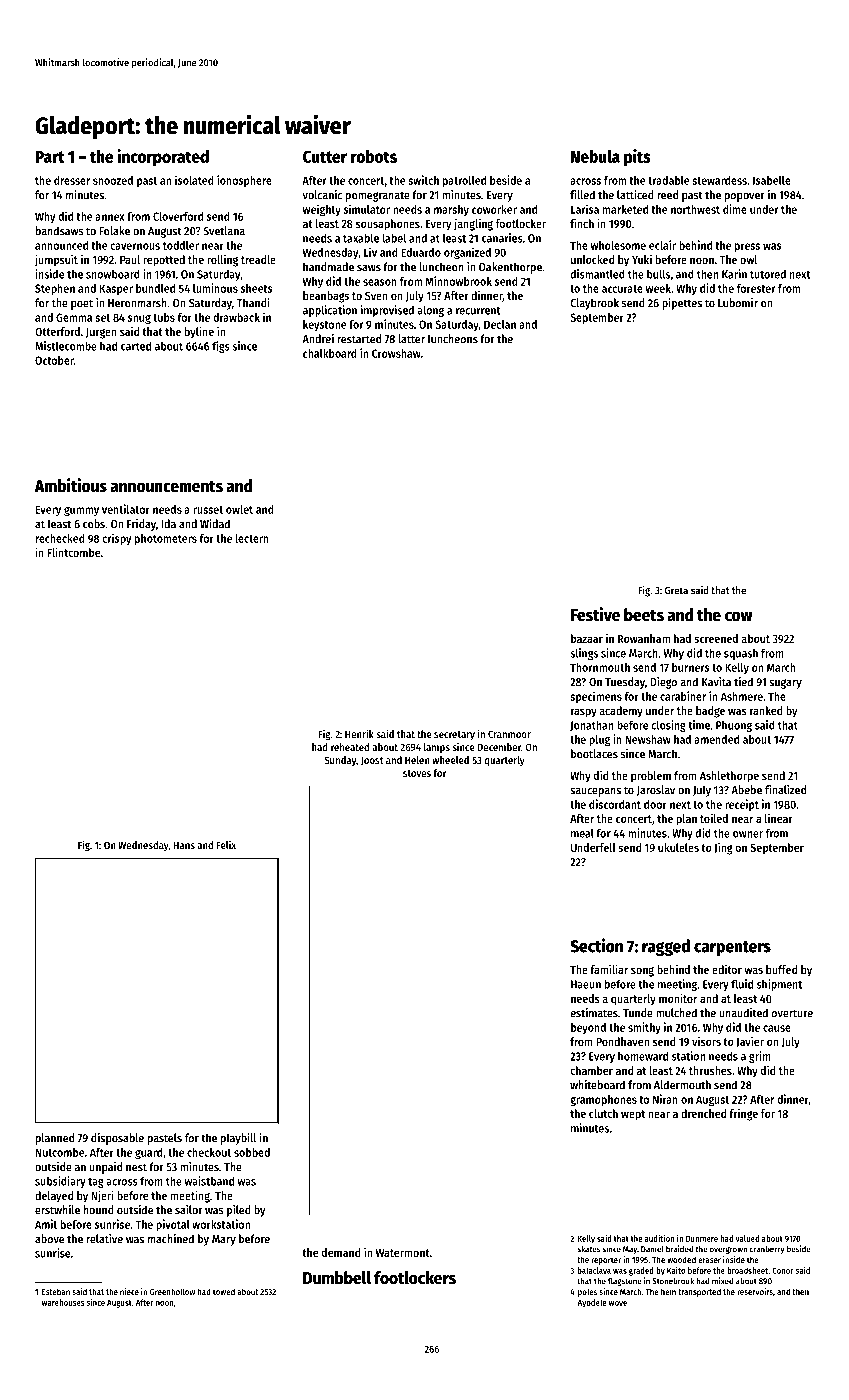  Describe the element at coordinates (184, 845) in the document. I see `Hans` at that location.
